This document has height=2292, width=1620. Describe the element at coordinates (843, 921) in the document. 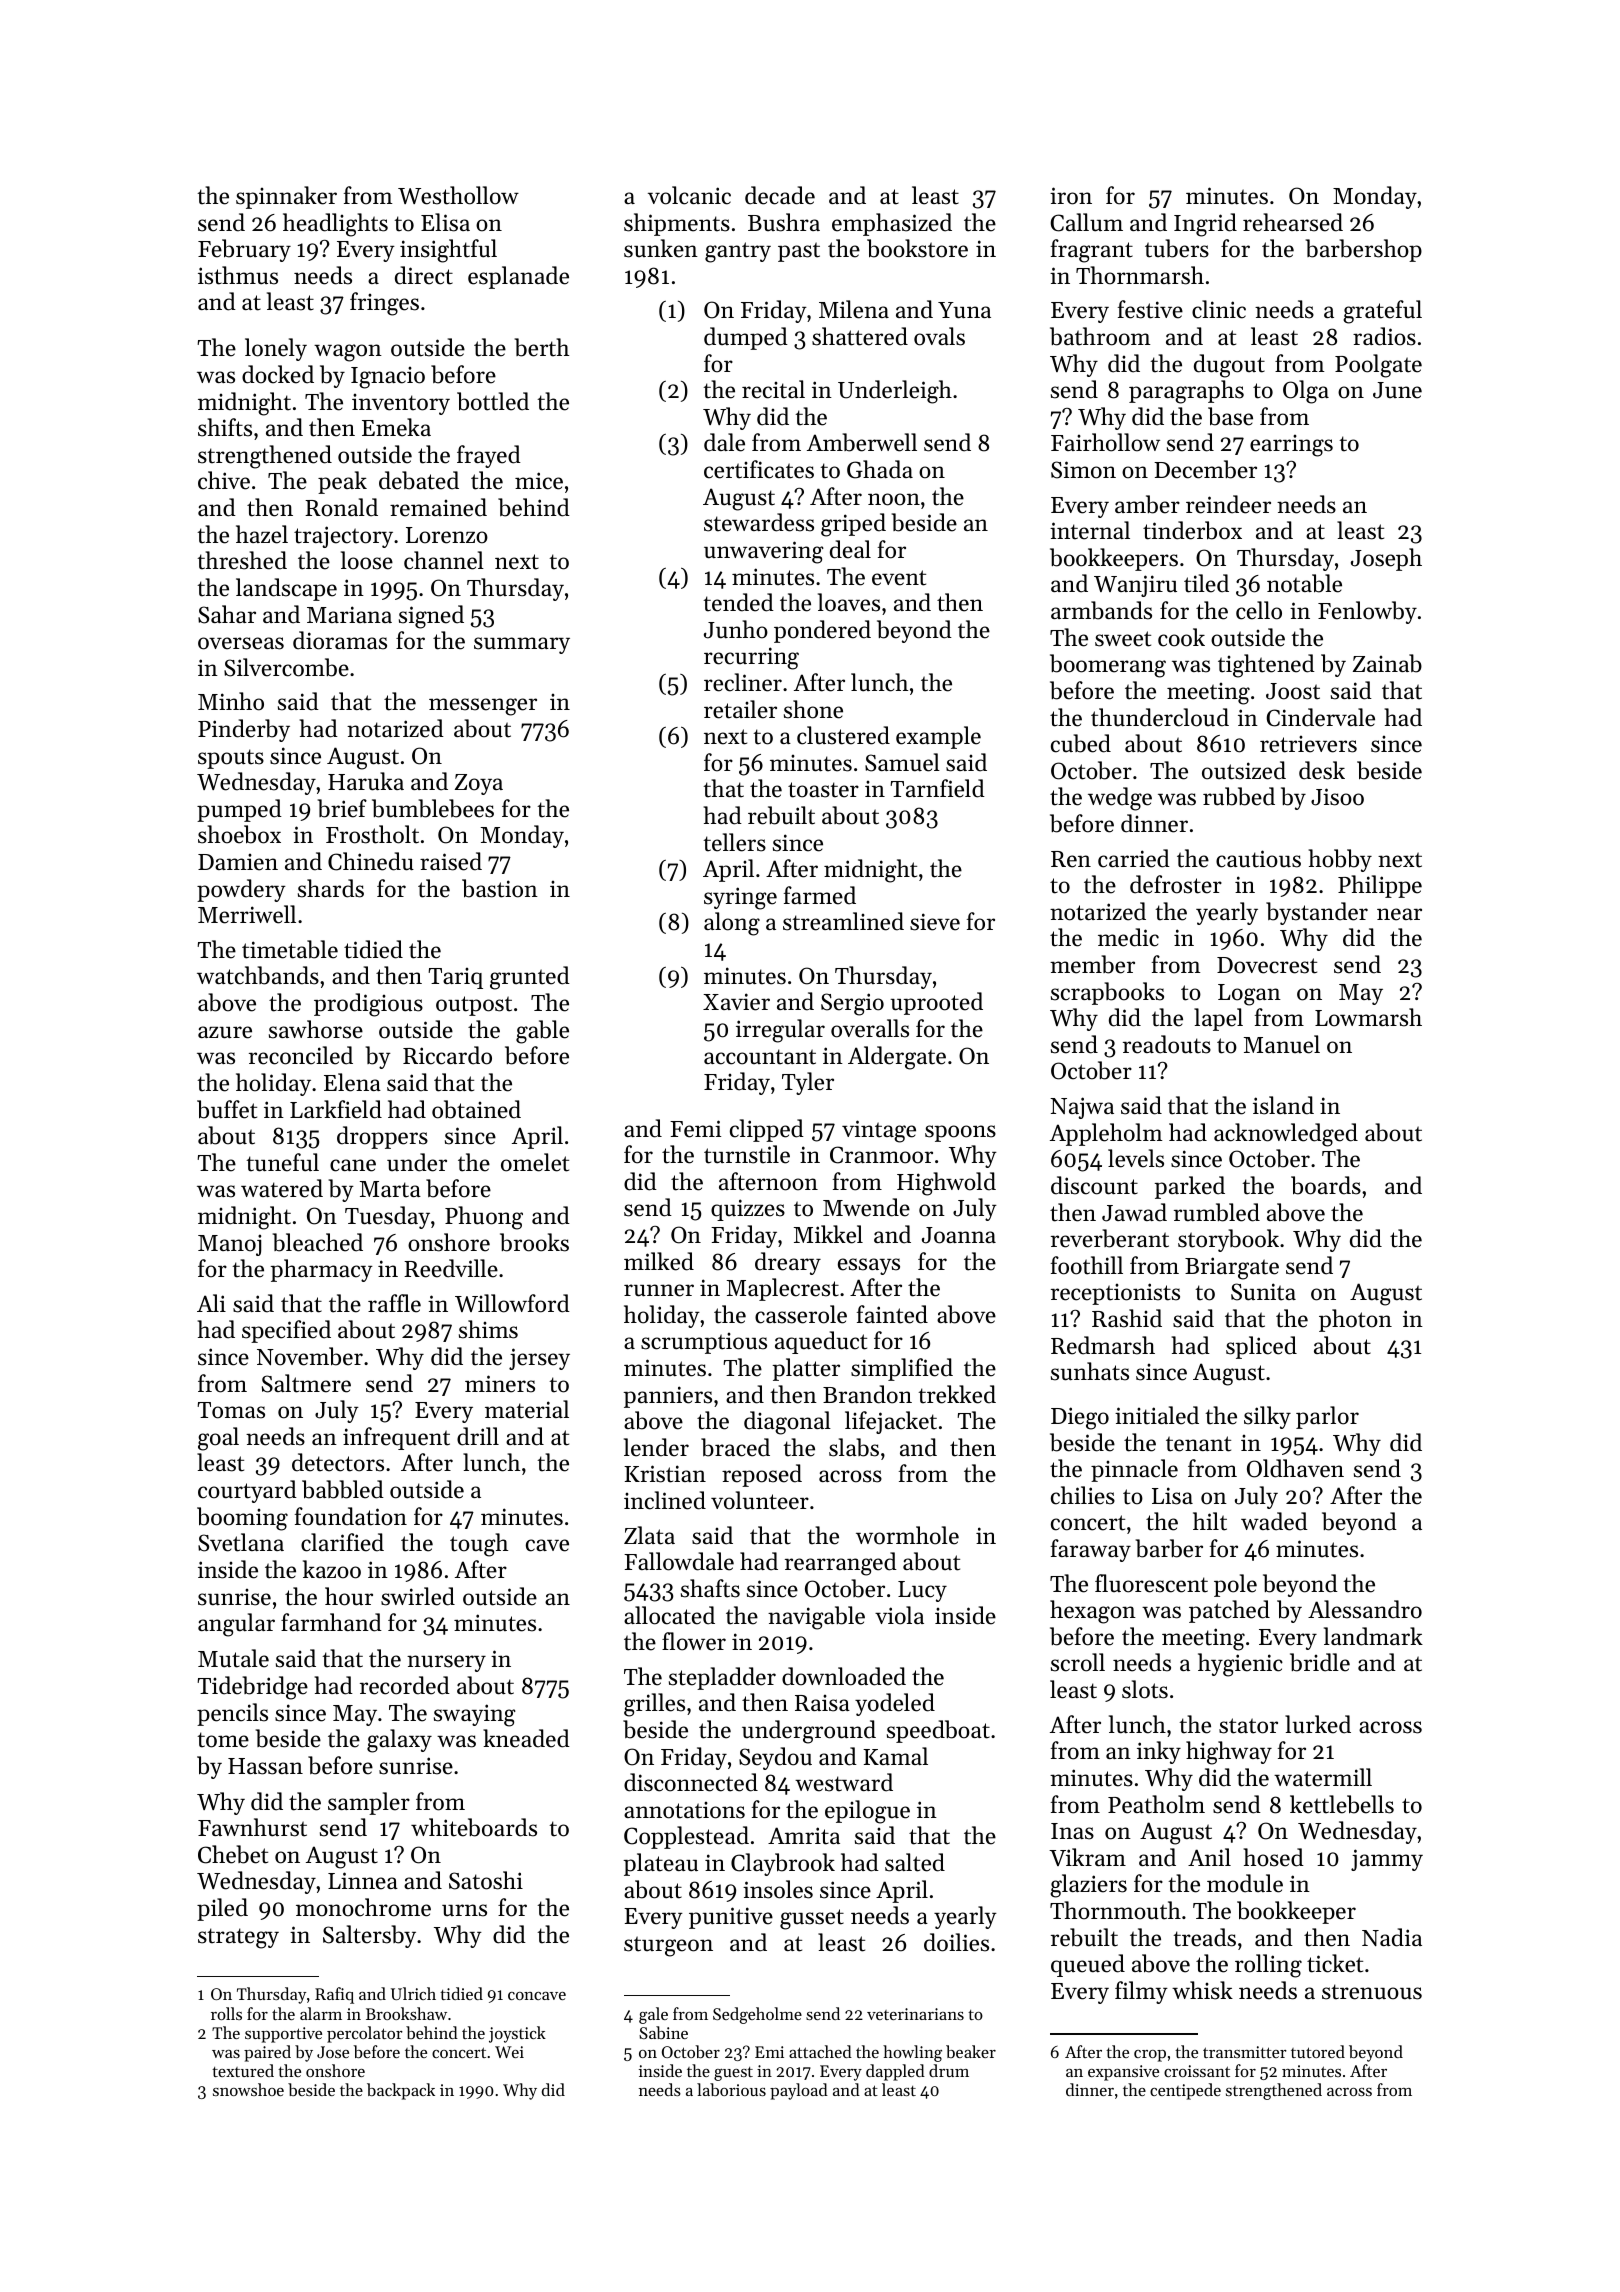

I see `streamlined` at that location.
